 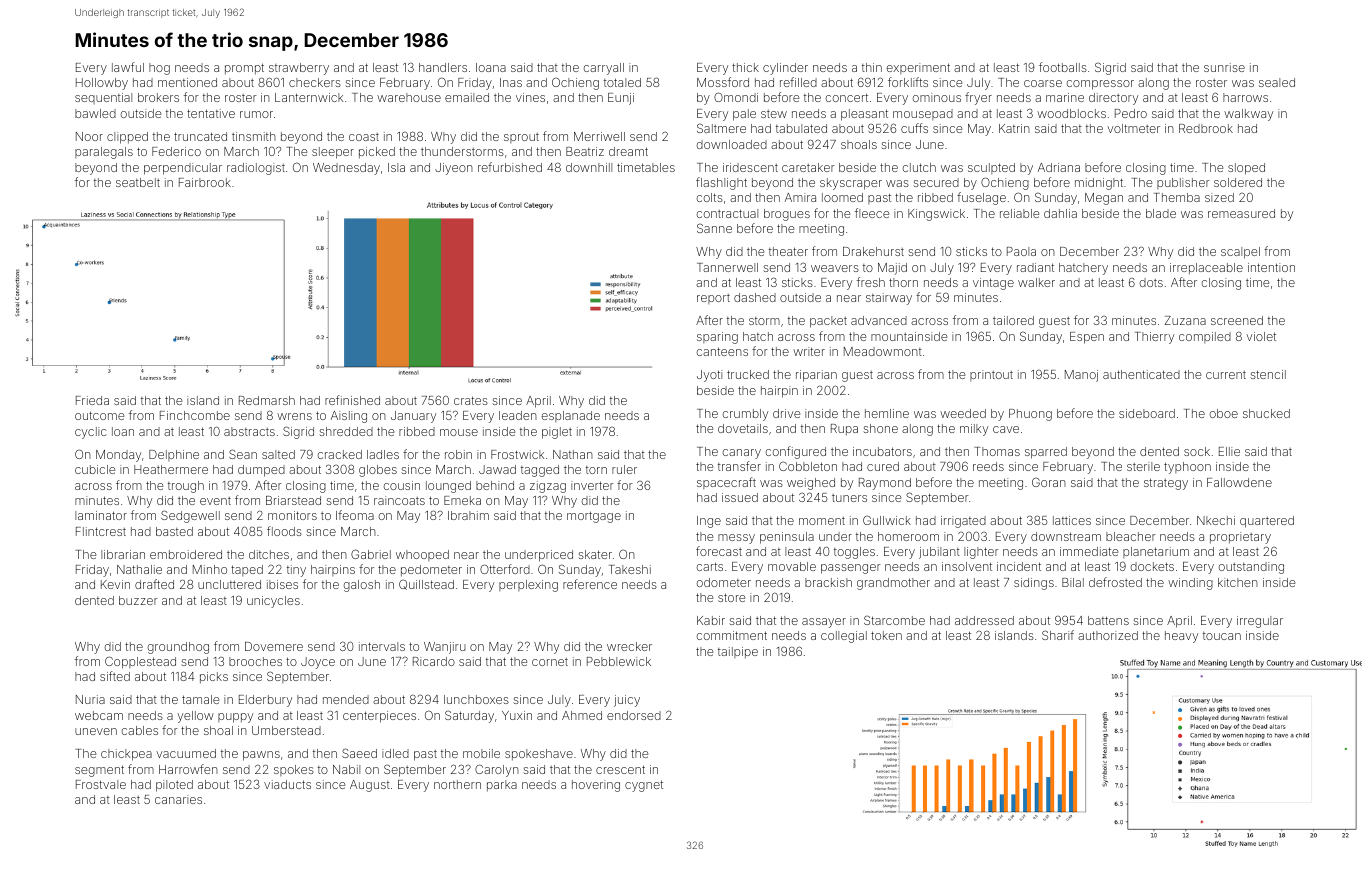 I want to click on cables, so click(x=140, y=730).
